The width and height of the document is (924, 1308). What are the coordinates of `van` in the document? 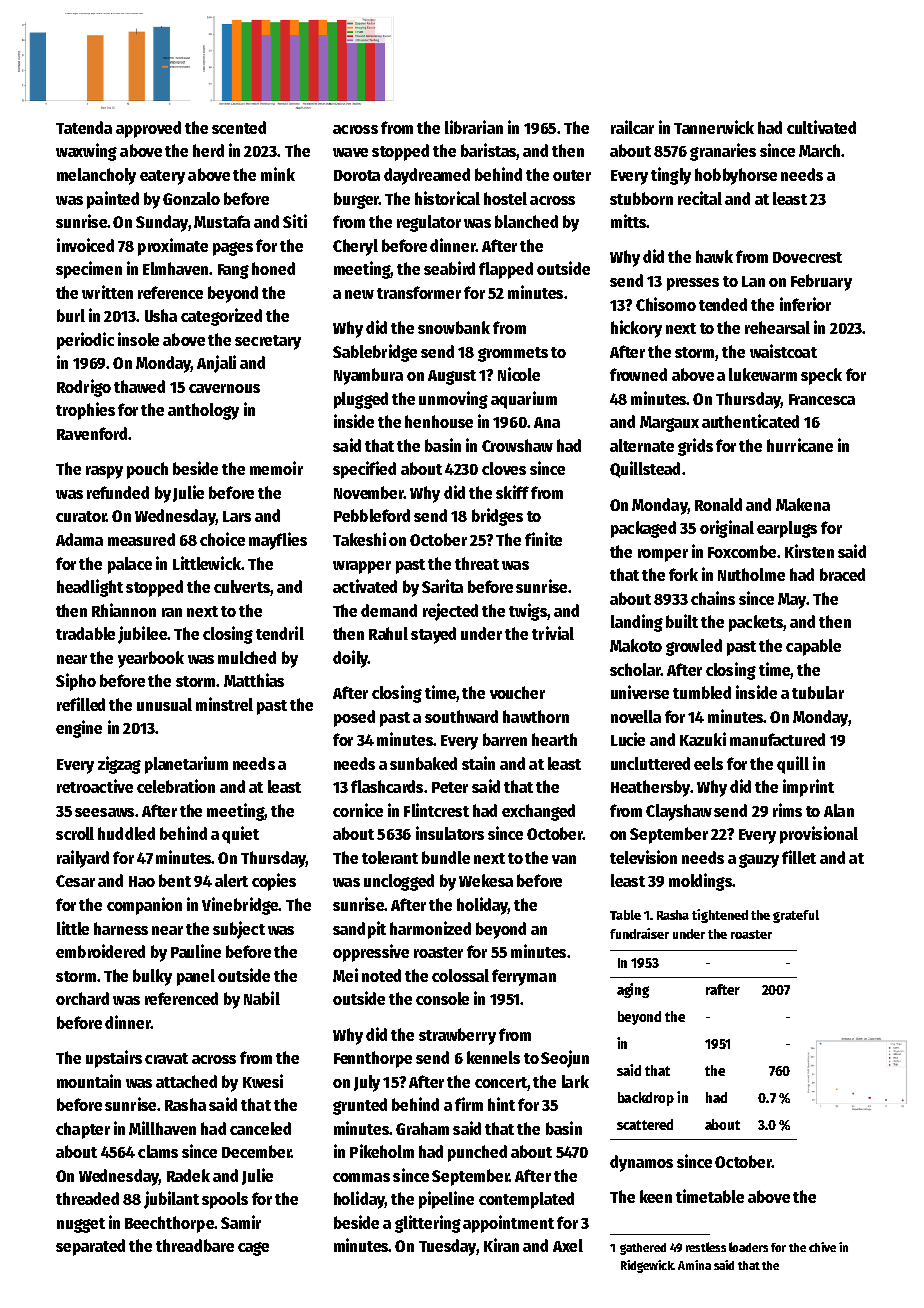 It's located at (564, 859).
